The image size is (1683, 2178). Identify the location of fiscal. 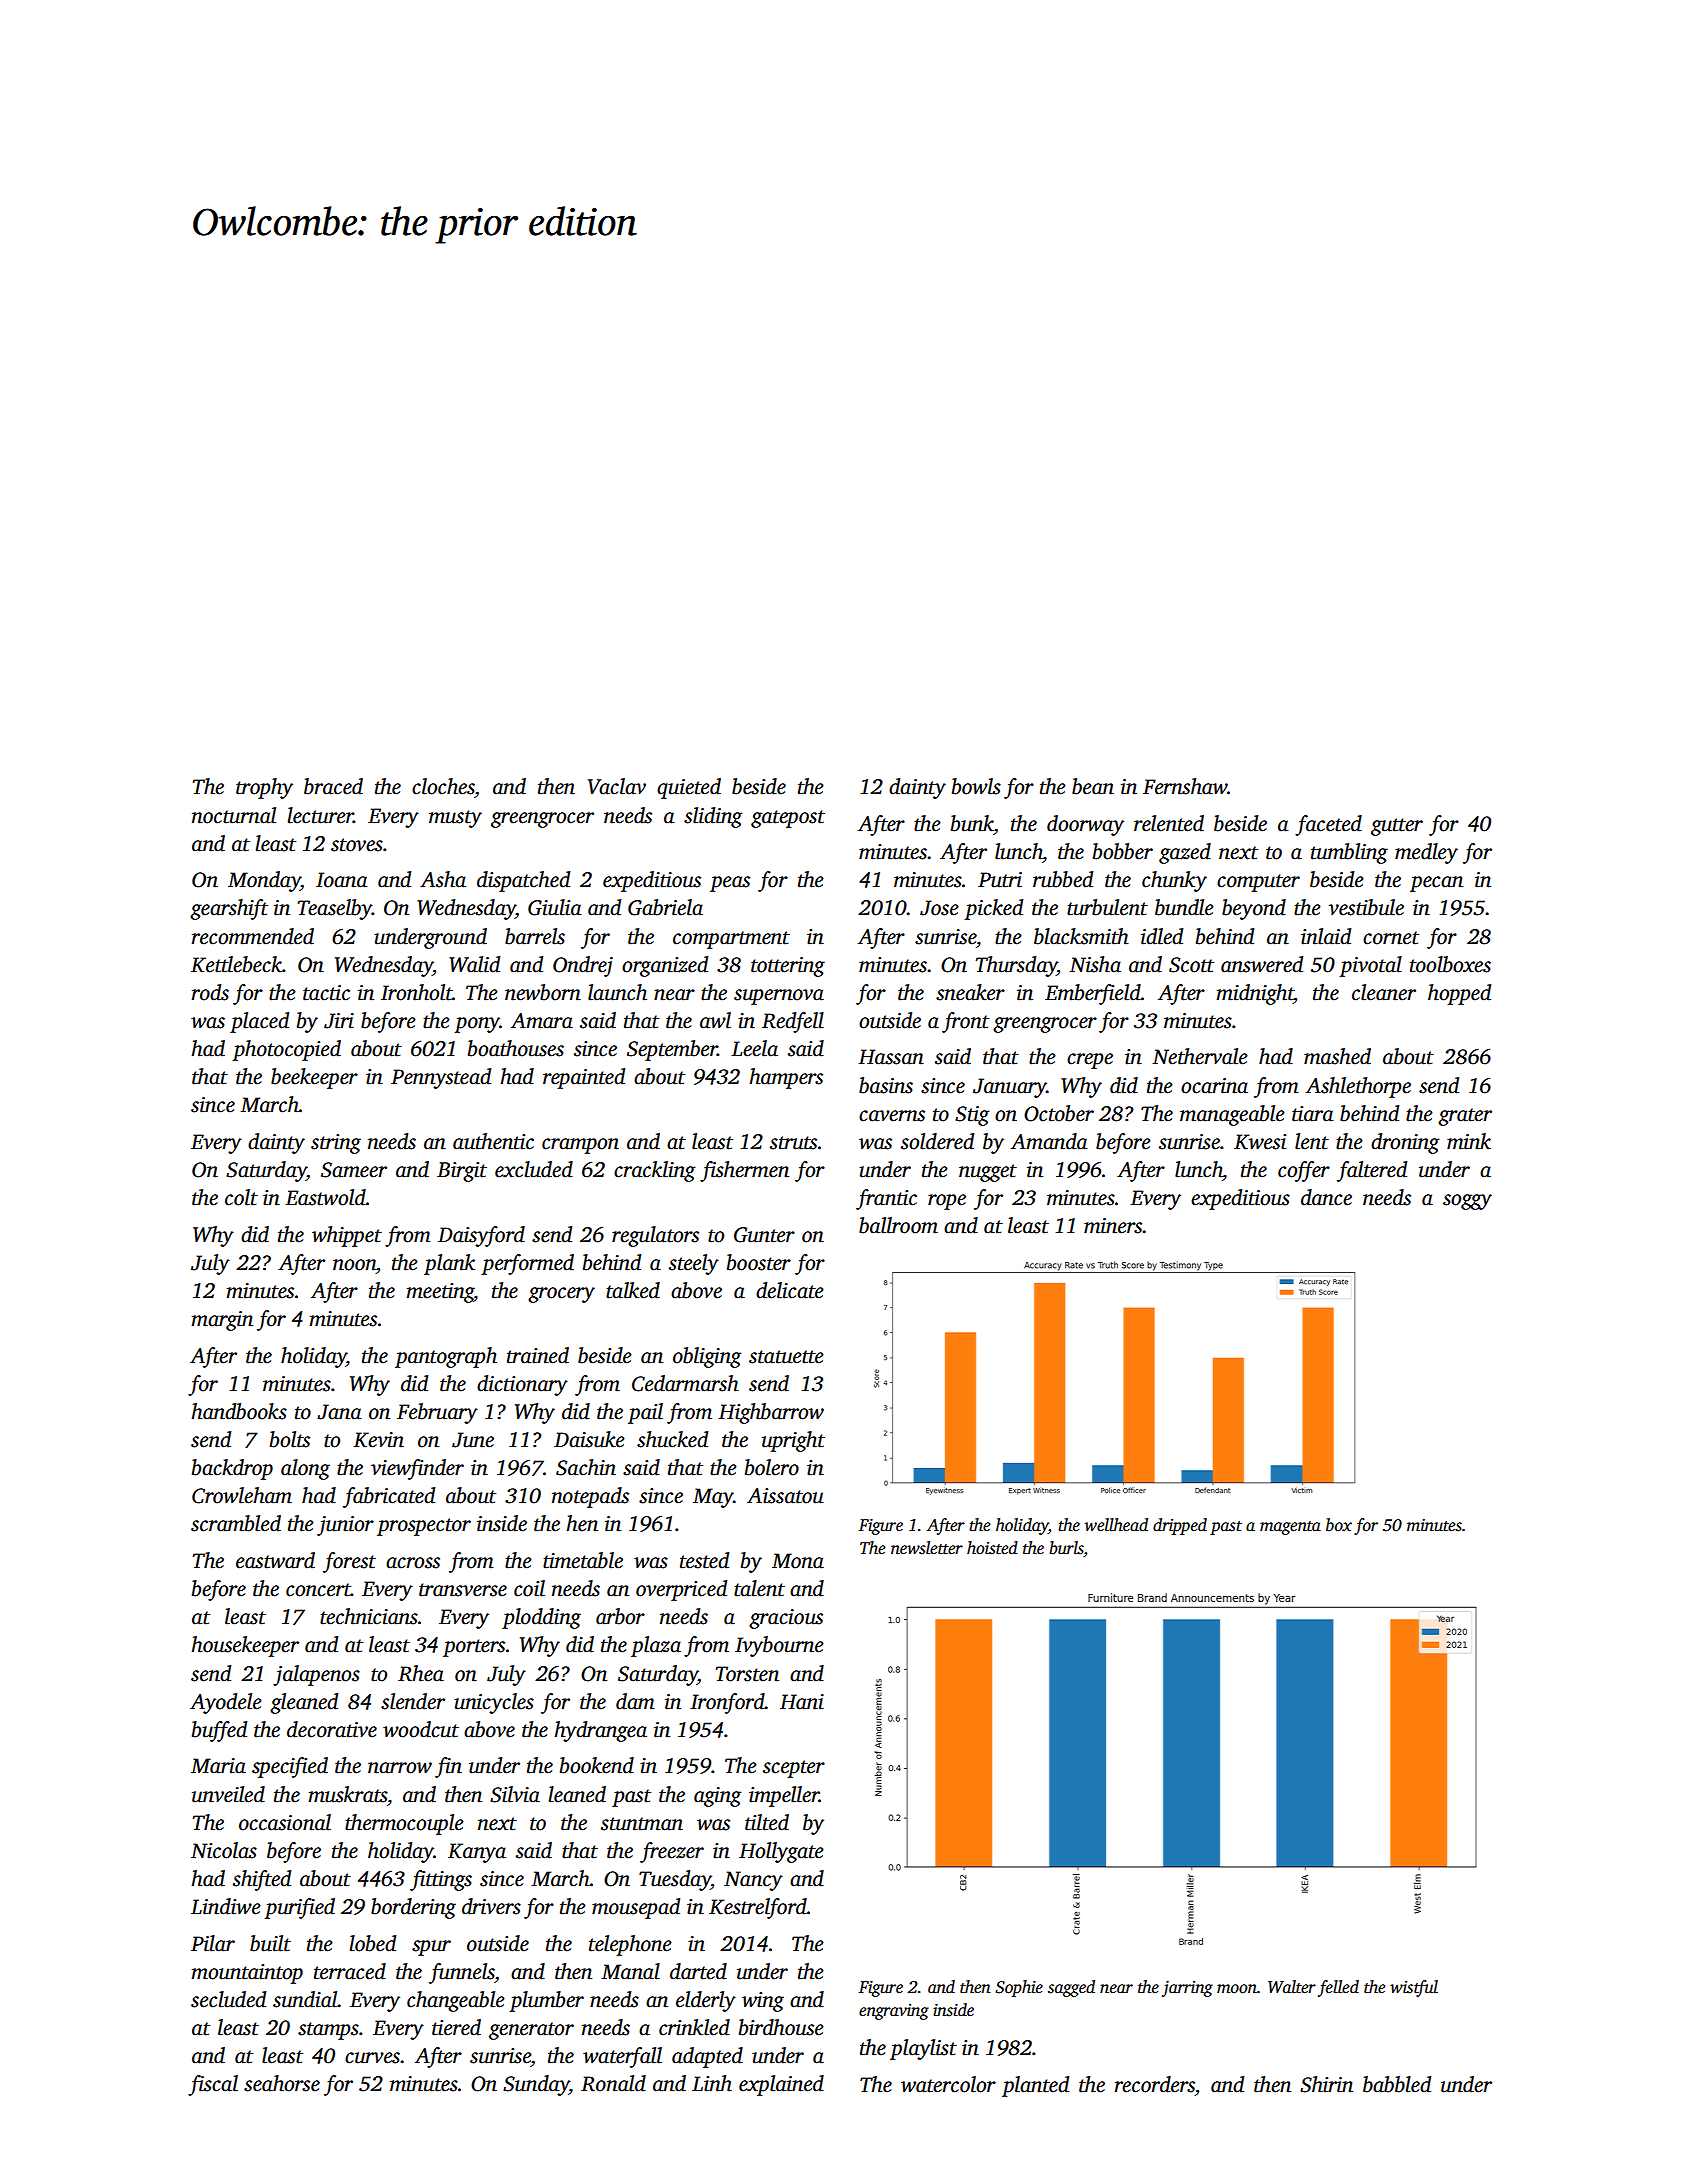
(213, 2085).
